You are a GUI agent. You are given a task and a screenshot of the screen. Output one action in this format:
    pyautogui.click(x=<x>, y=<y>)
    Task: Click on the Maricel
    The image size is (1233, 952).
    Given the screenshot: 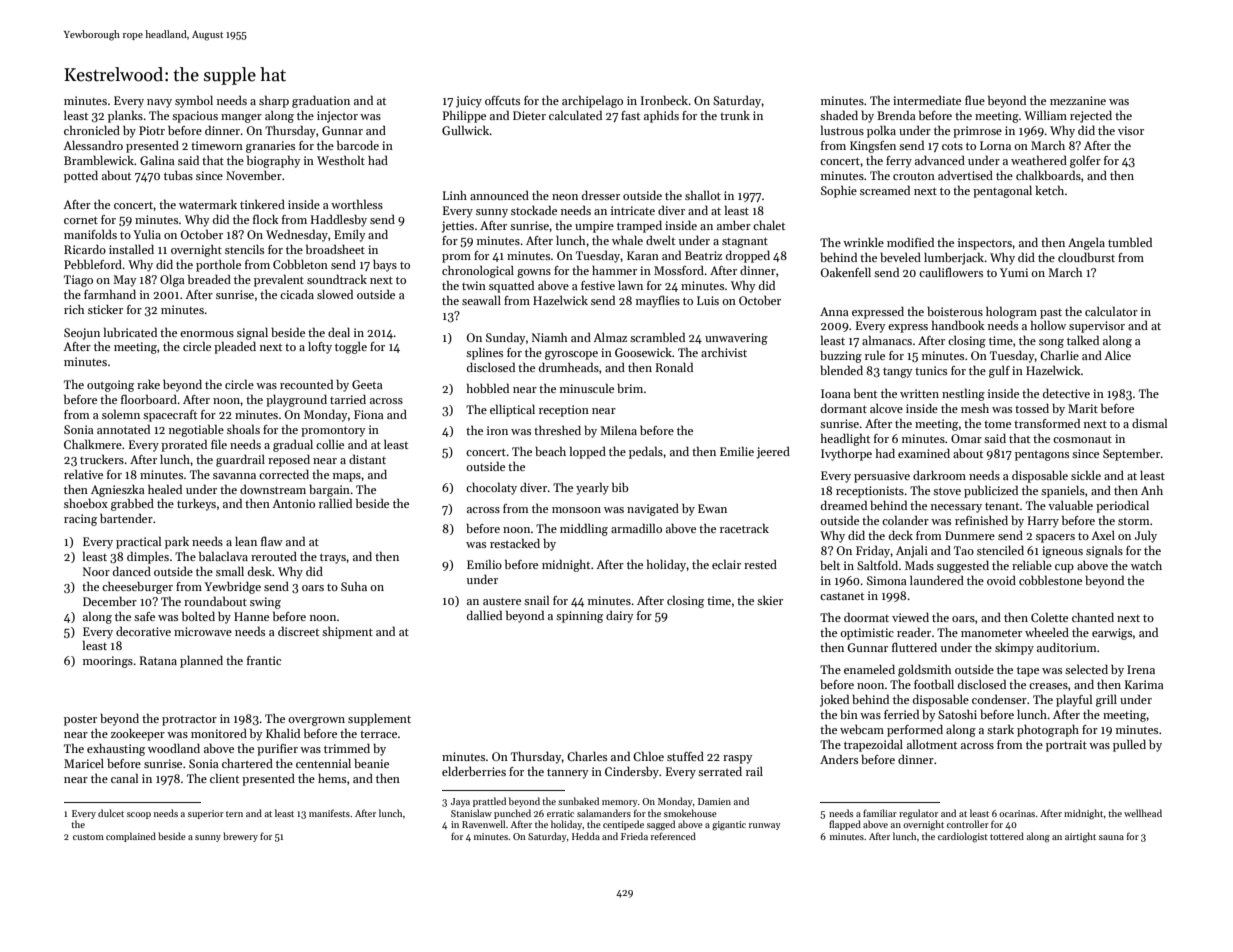 What is the action you would take?
    pyautogui.click(x=84, y=763)
